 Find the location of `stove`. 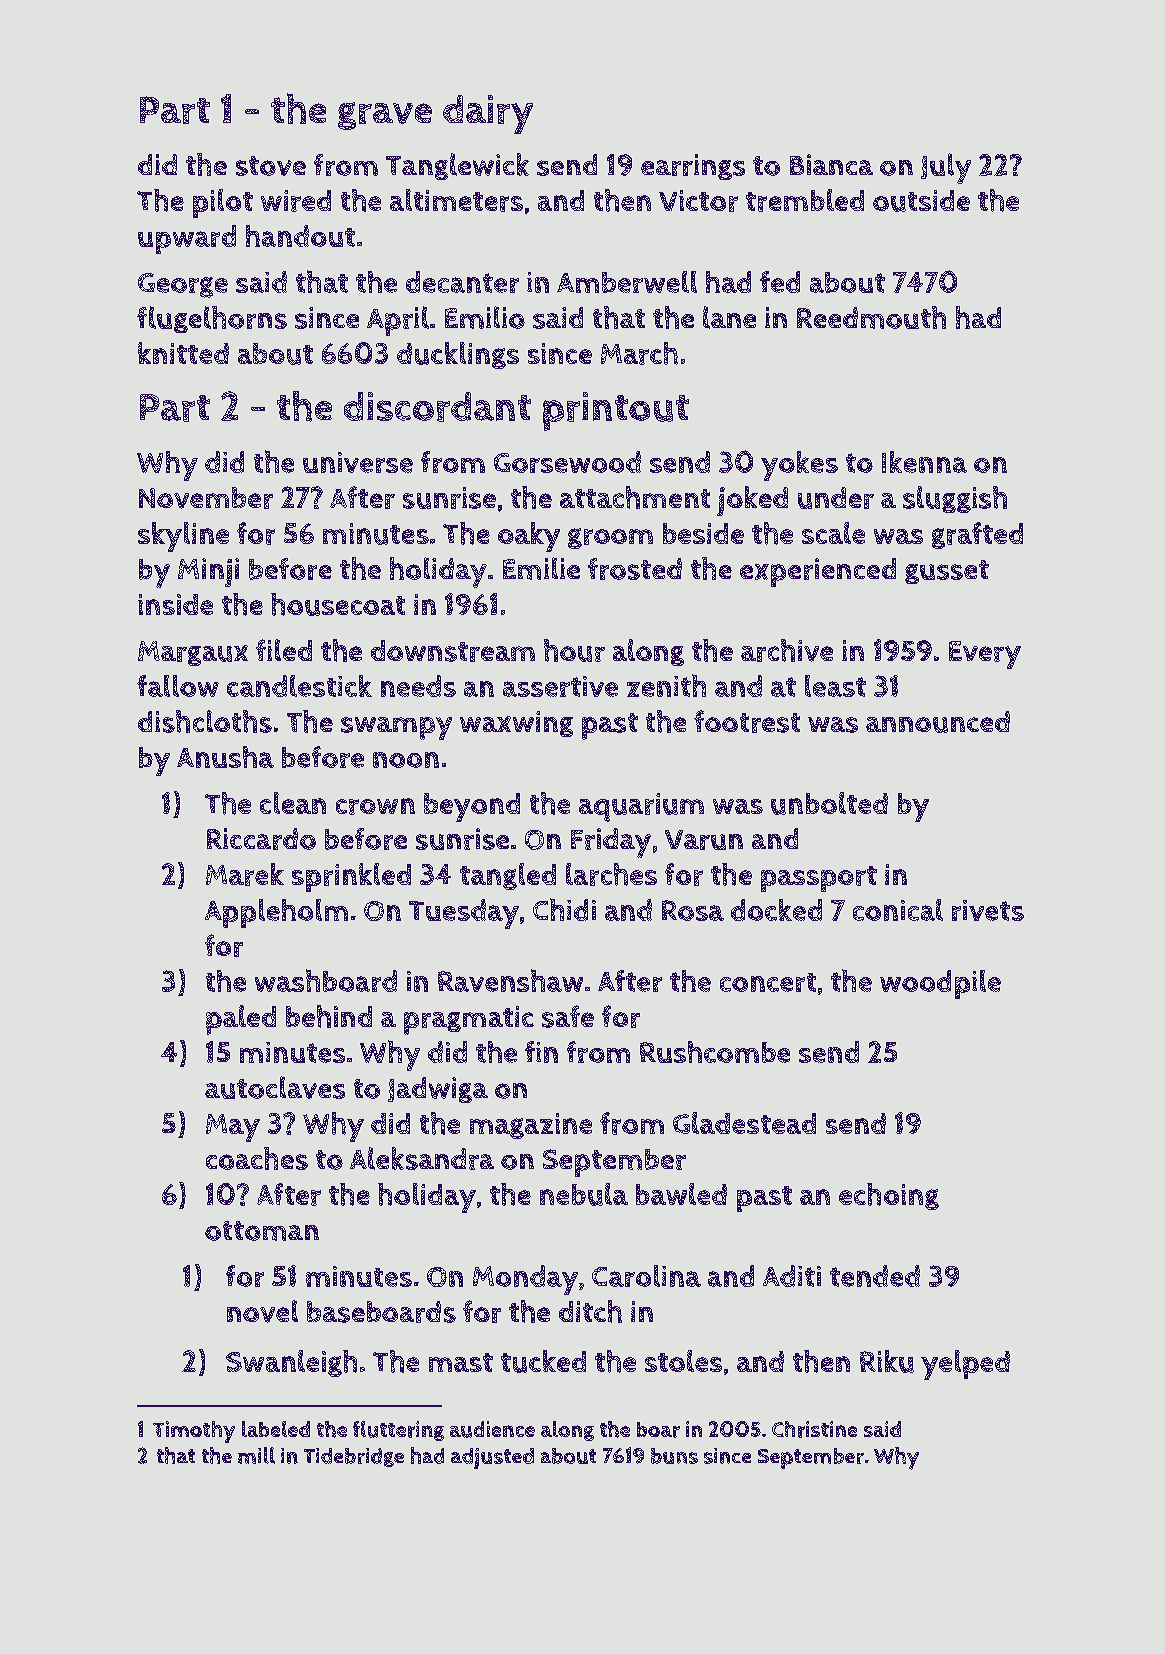

stove is located at coordinates (271, 166).
